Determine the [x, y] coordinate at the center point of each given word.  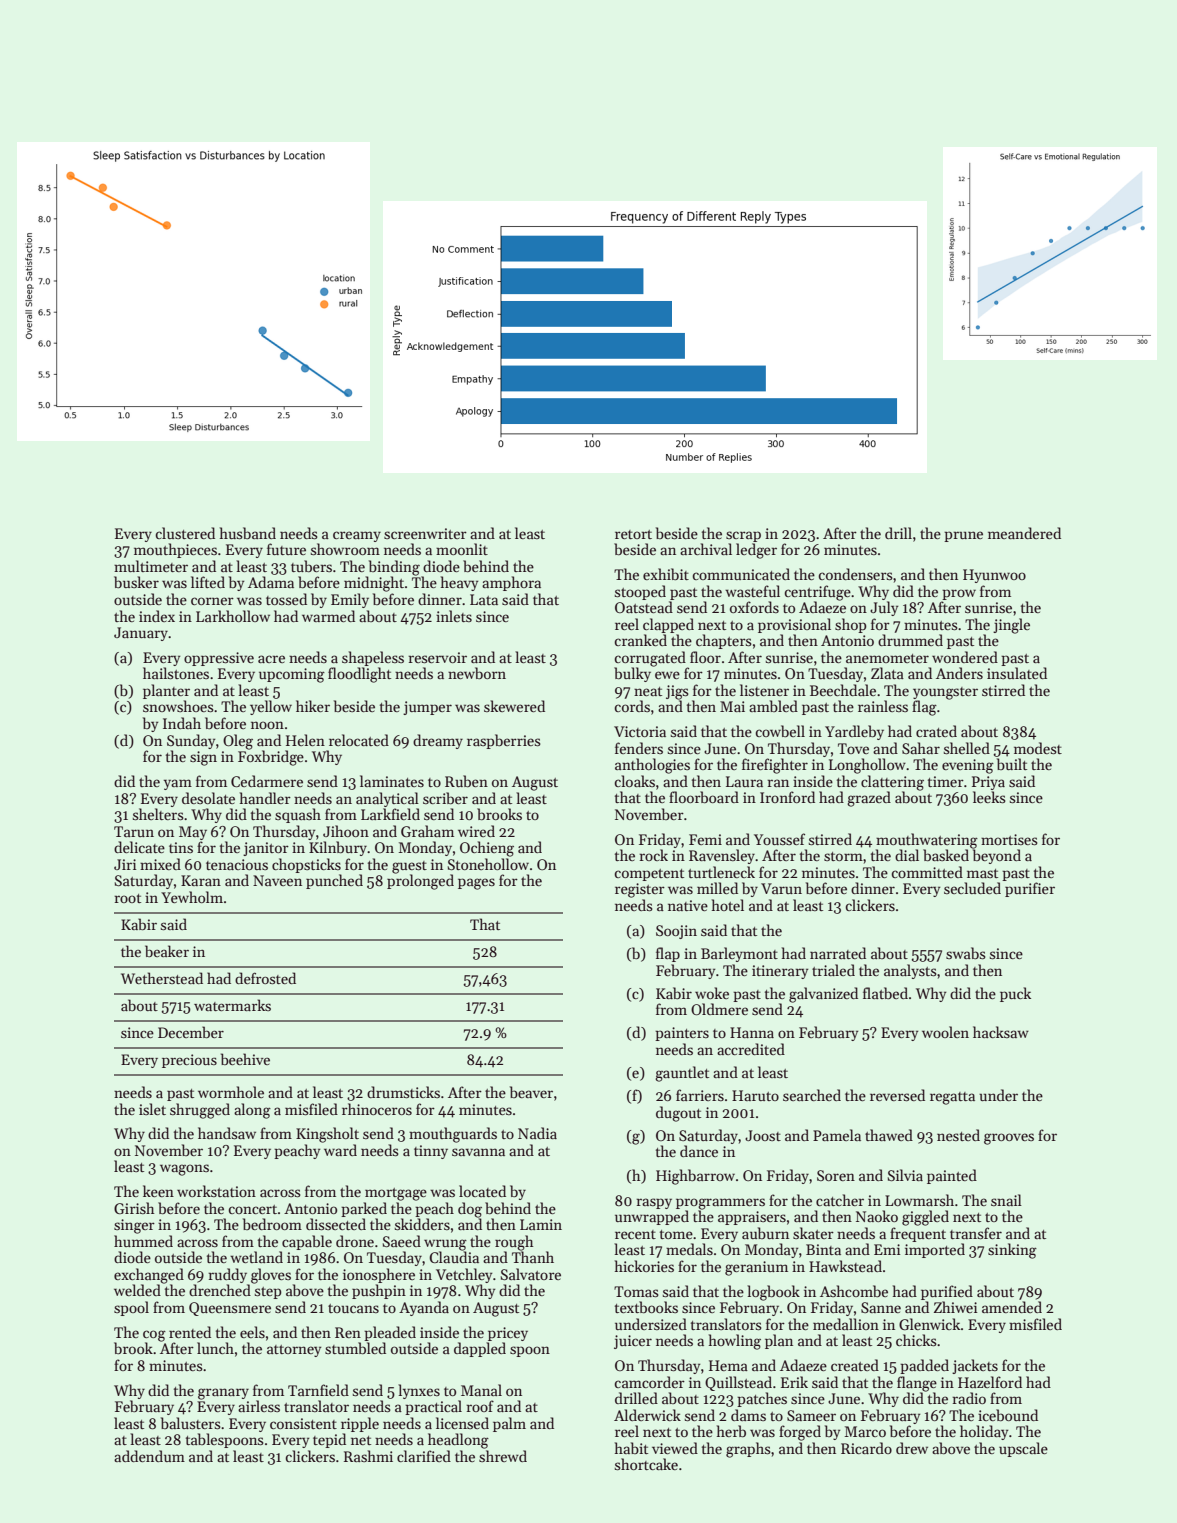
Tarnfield [318, 1390]
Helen [305, 740]
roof [480, 1406]
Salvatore [531, 1274]
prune [963, 536]
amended [1012, 1307]
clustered [185, 533]
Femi [705, 839]
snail [1006, 1200]
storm [843, 856]
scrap [743, 536]
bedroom [272, 1224]
